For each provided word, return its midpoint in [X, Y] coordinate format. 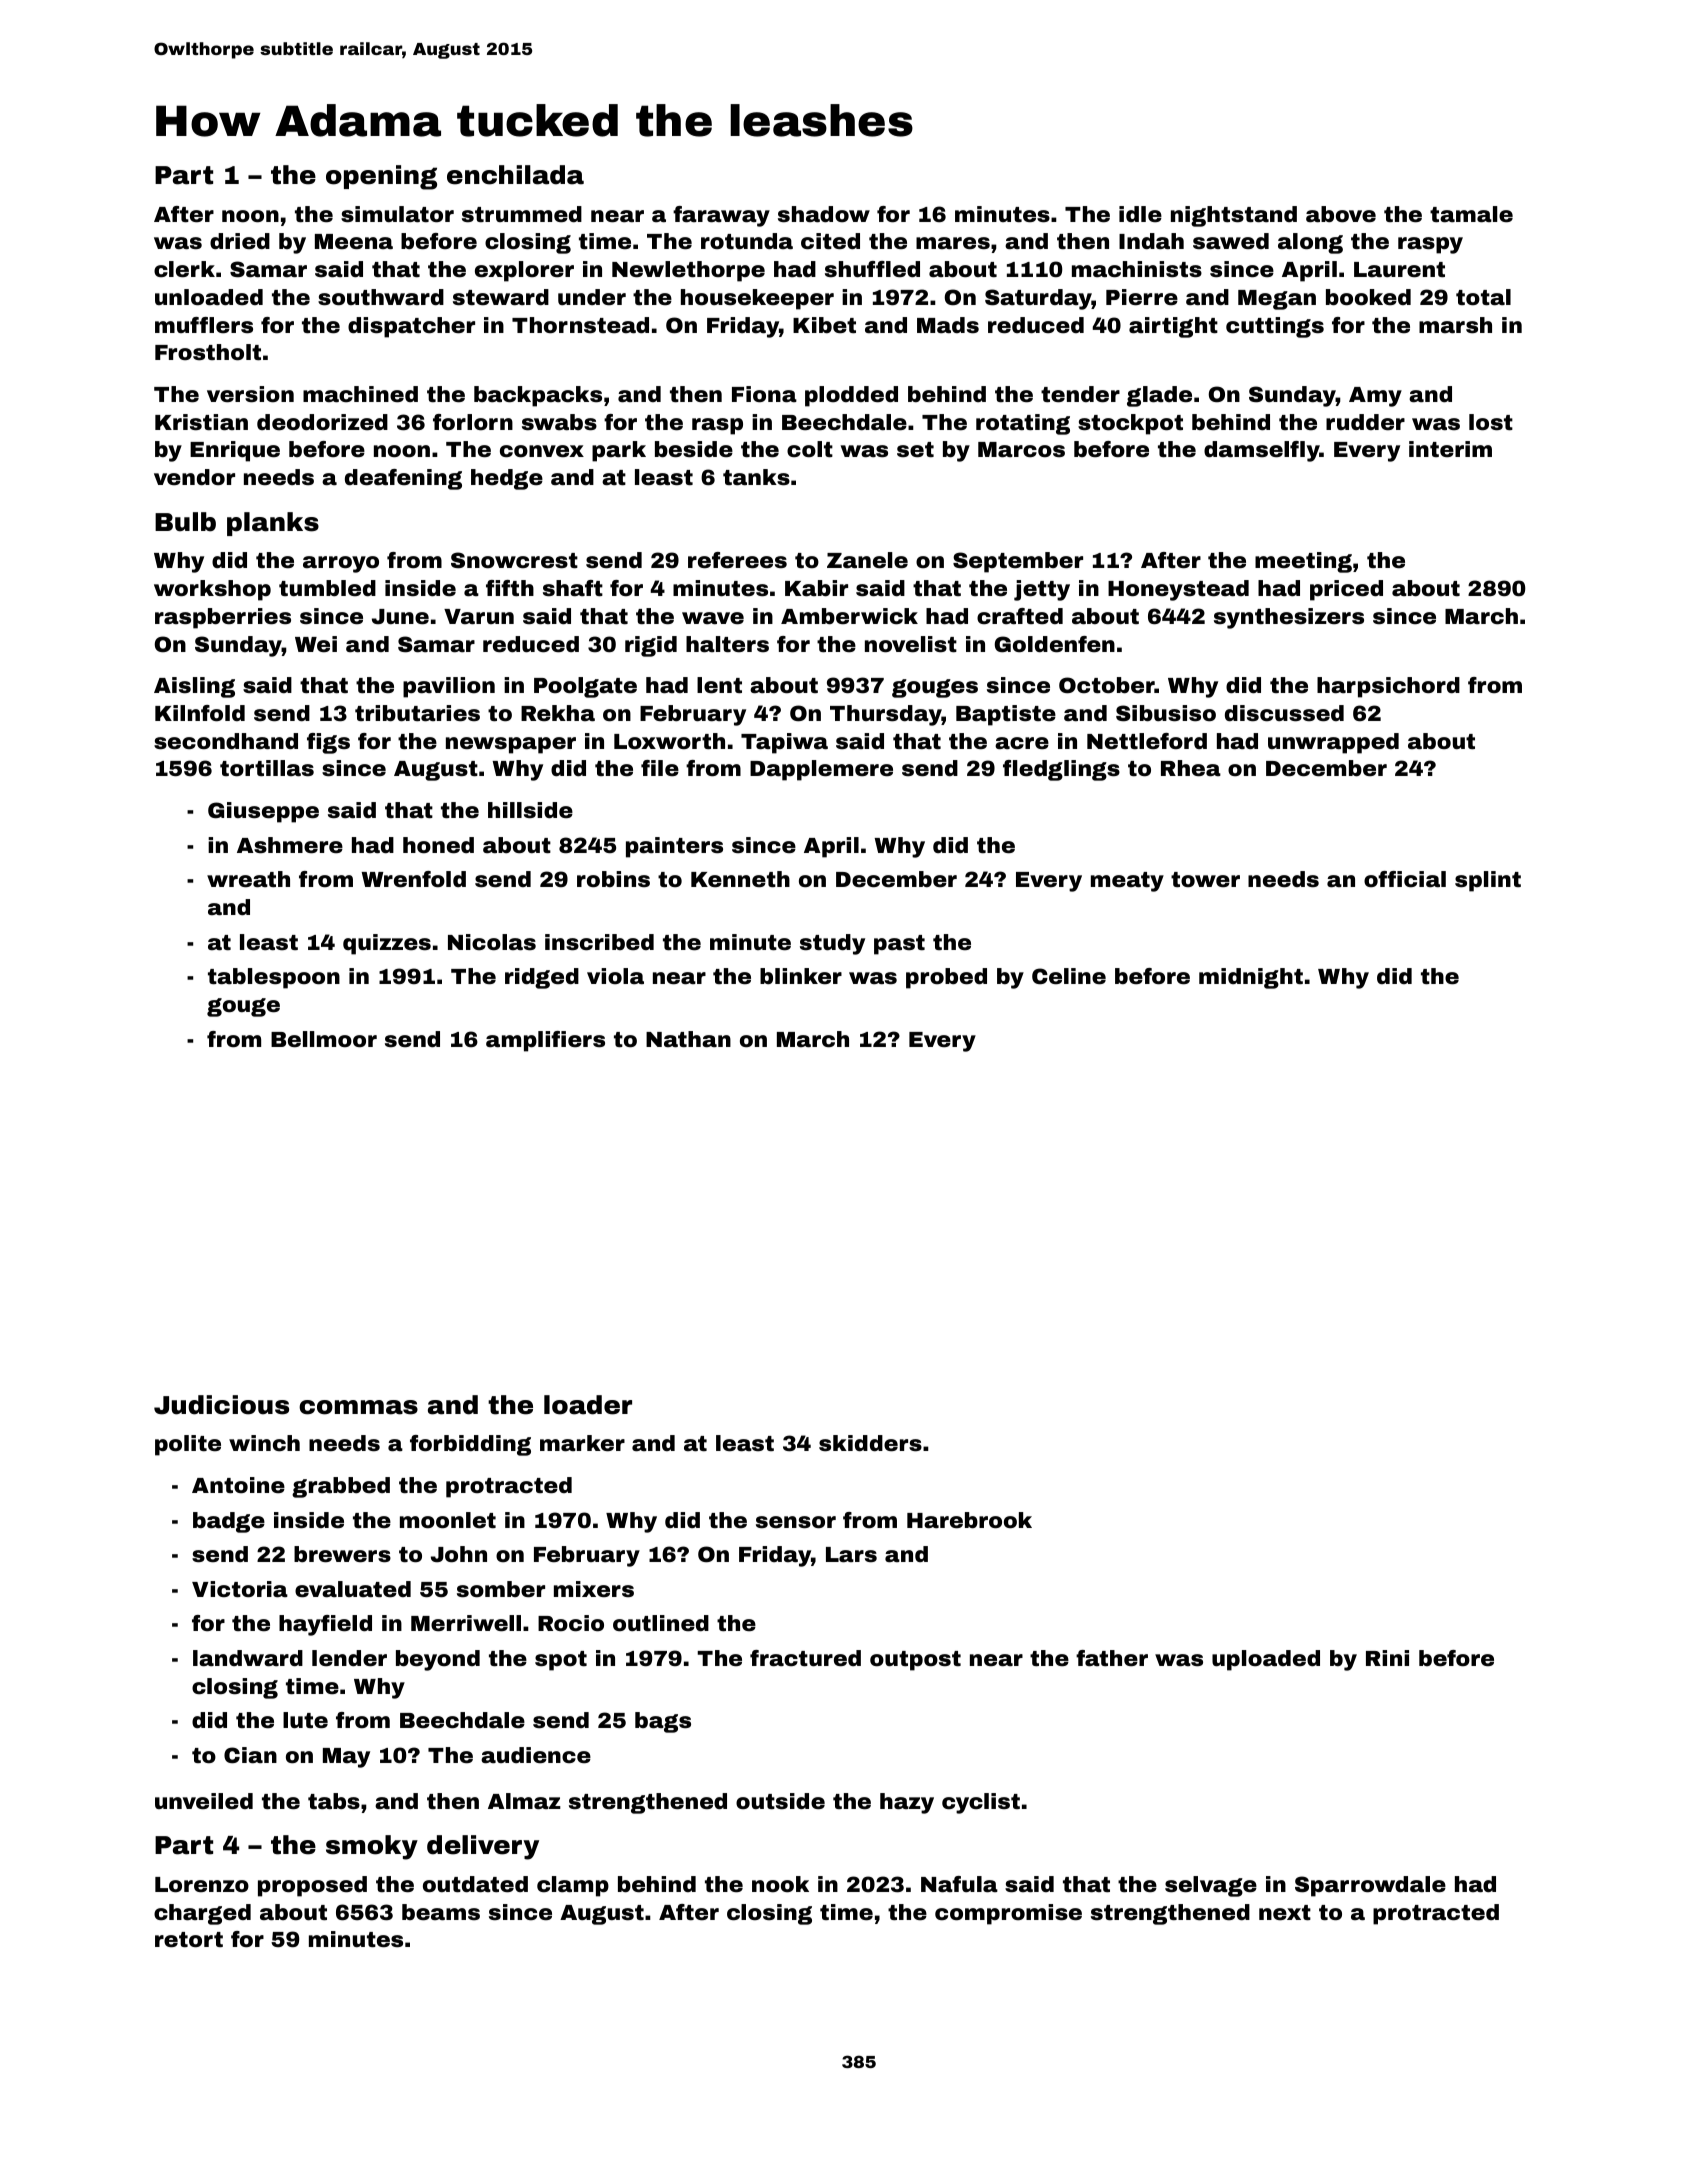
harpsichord [1388, 687]
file [660, 768]
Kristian [201, 422]
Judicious [221, 1405]
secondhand [226, 741]
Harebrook [969, 1520]
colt [810, 449]
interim [1450, 449]
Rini [1387, 1658]
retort [189, 1940]
